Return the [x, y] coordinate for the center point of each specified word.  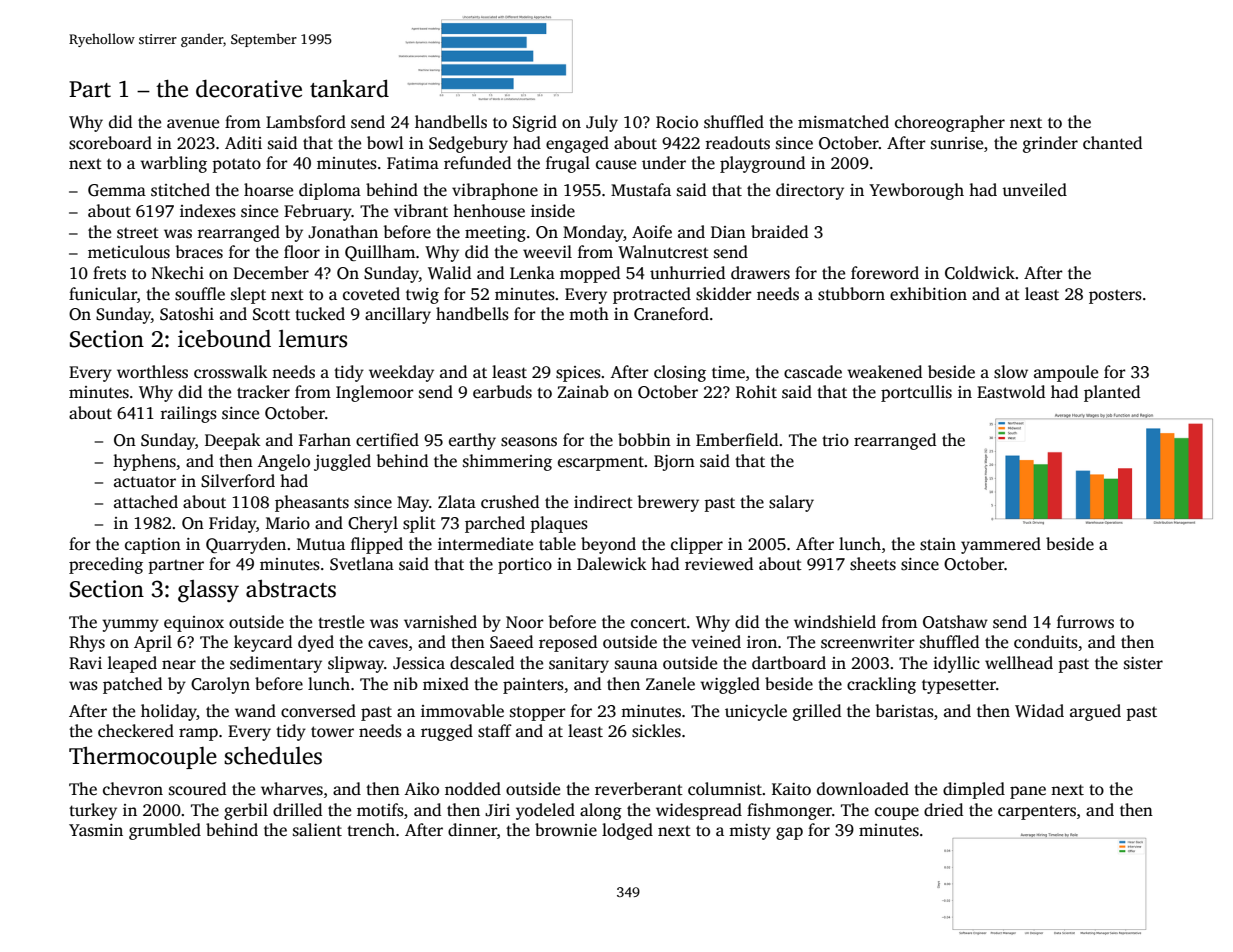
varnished [440, 622]
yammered [1001, 545]
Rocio [677, 122]
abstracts [291, 589]
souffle [200, 294]
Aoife [652, 232]
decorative [249, 89]
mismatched [843, 122]
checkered [136, 731]
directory [810, 191]
